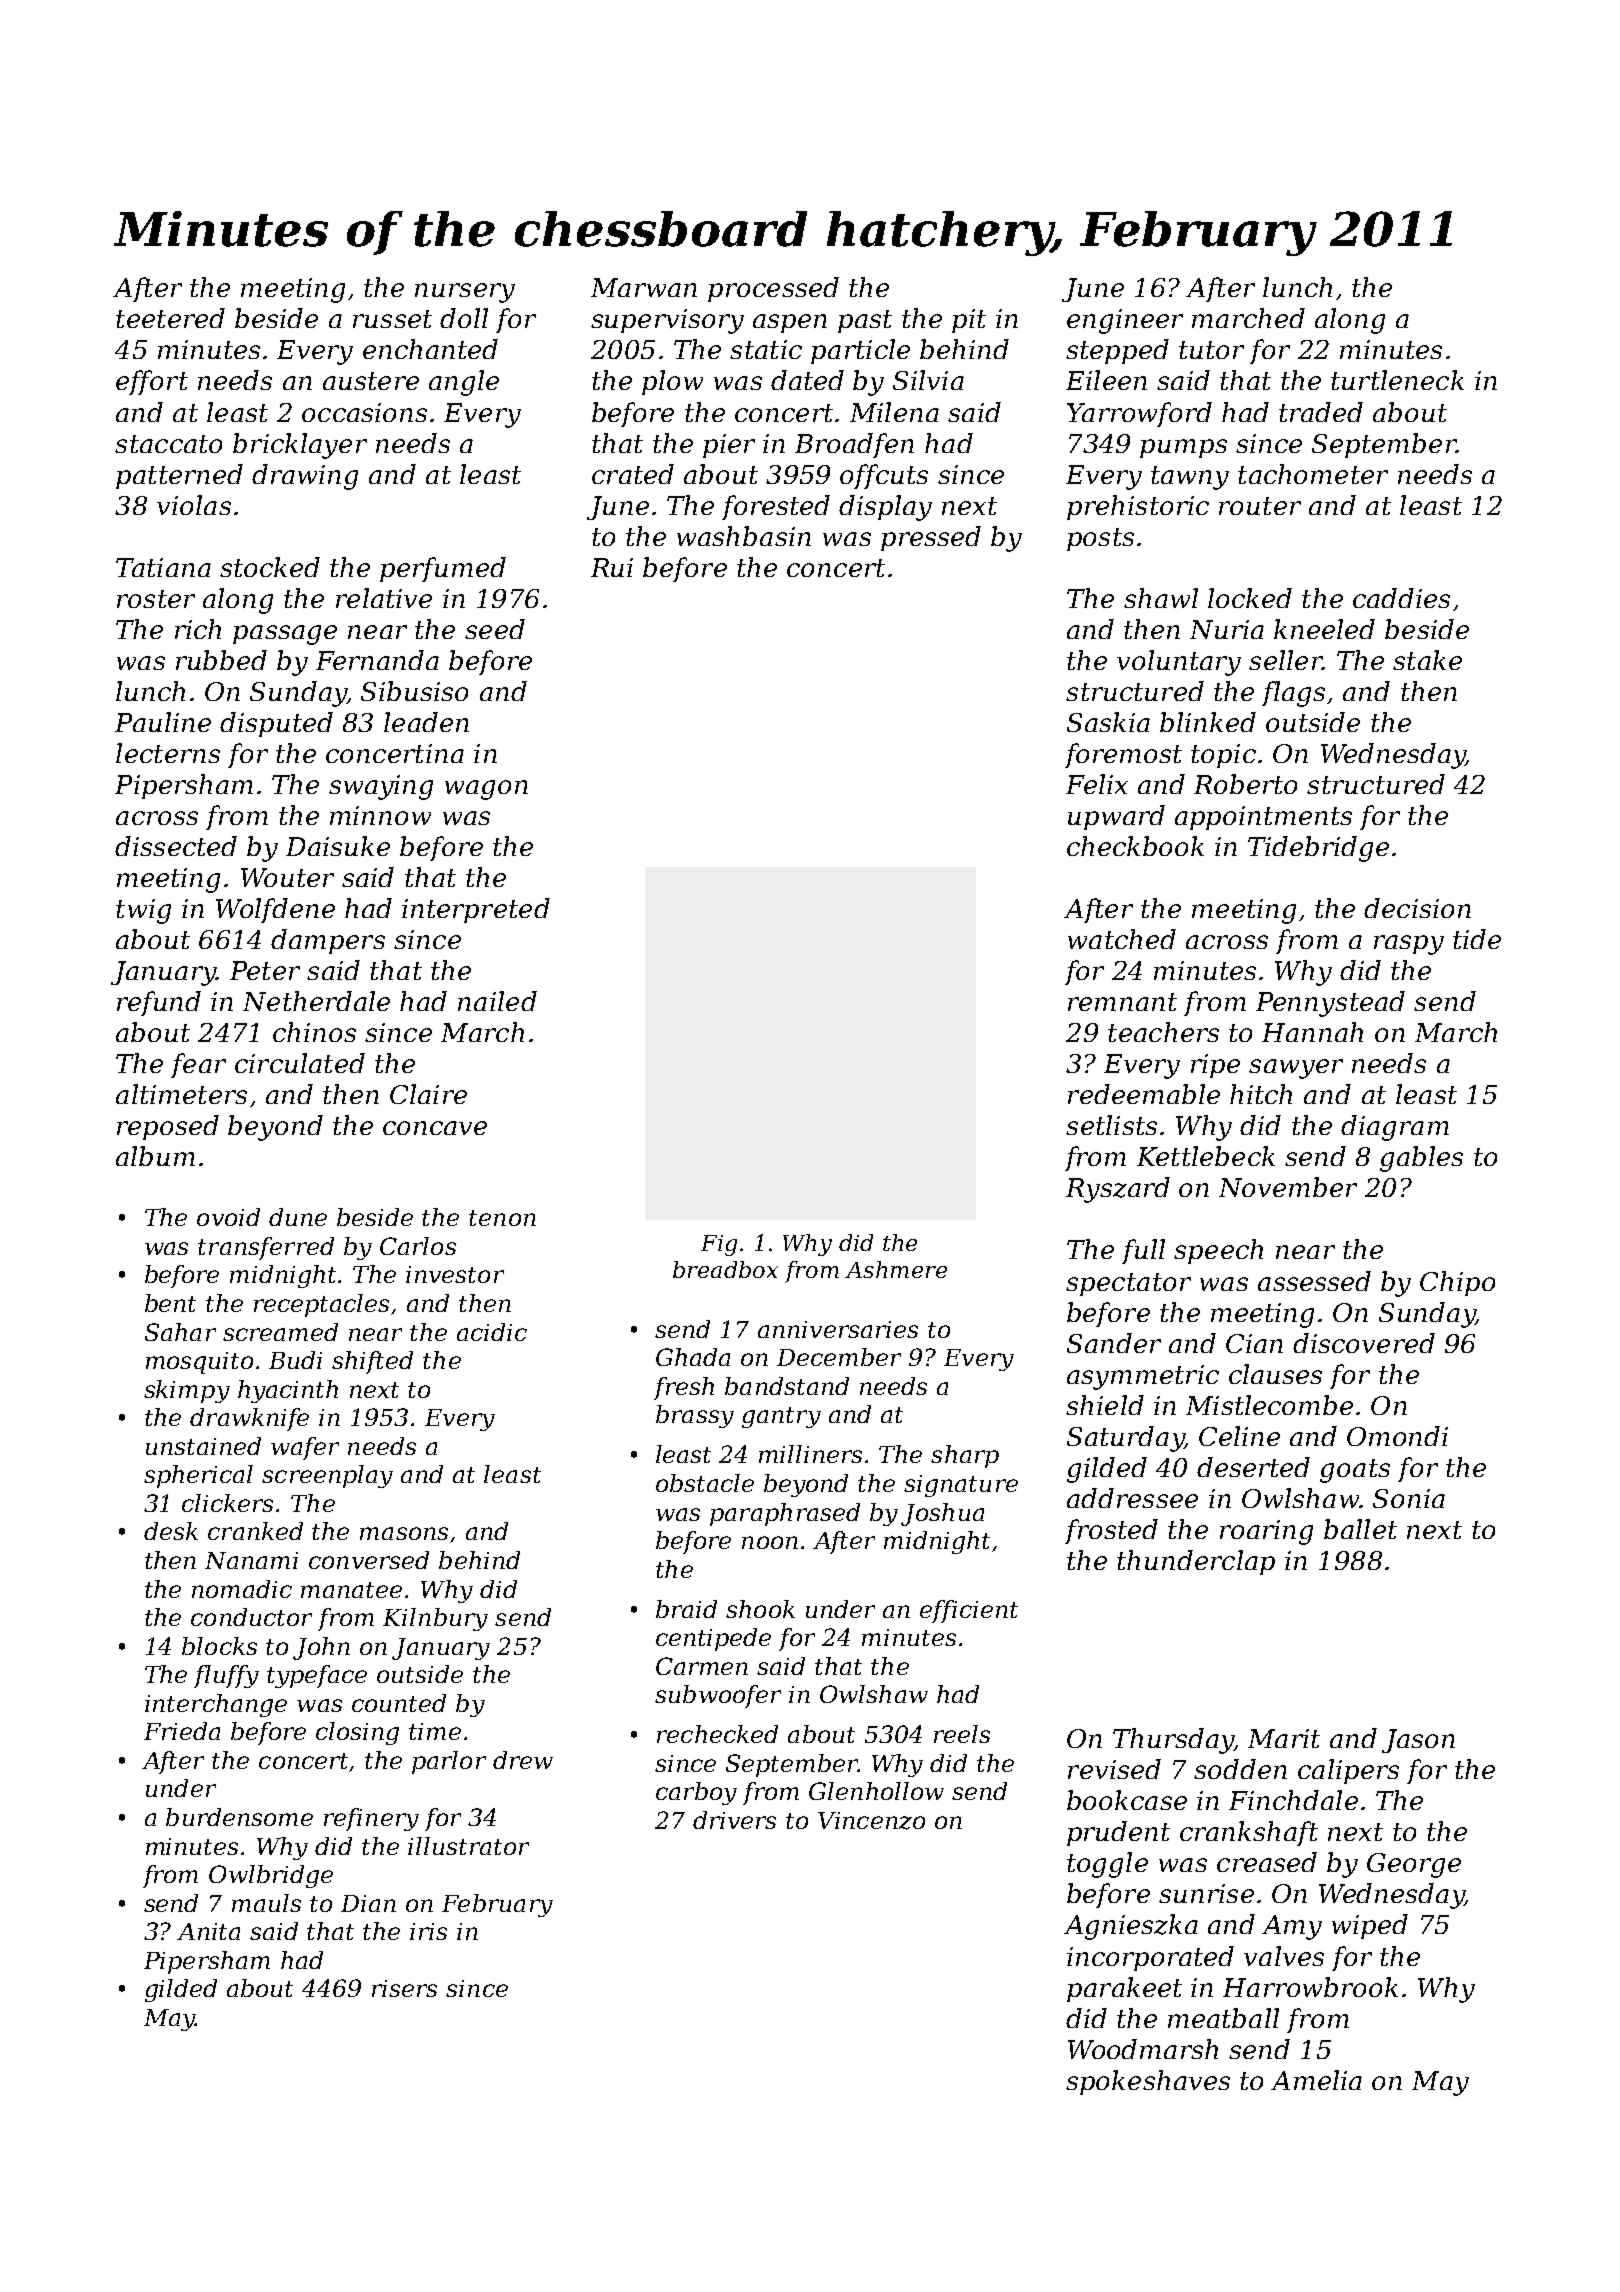 This page has width=1620, height=2292. I want to click on watched, so click(1122, 939).
